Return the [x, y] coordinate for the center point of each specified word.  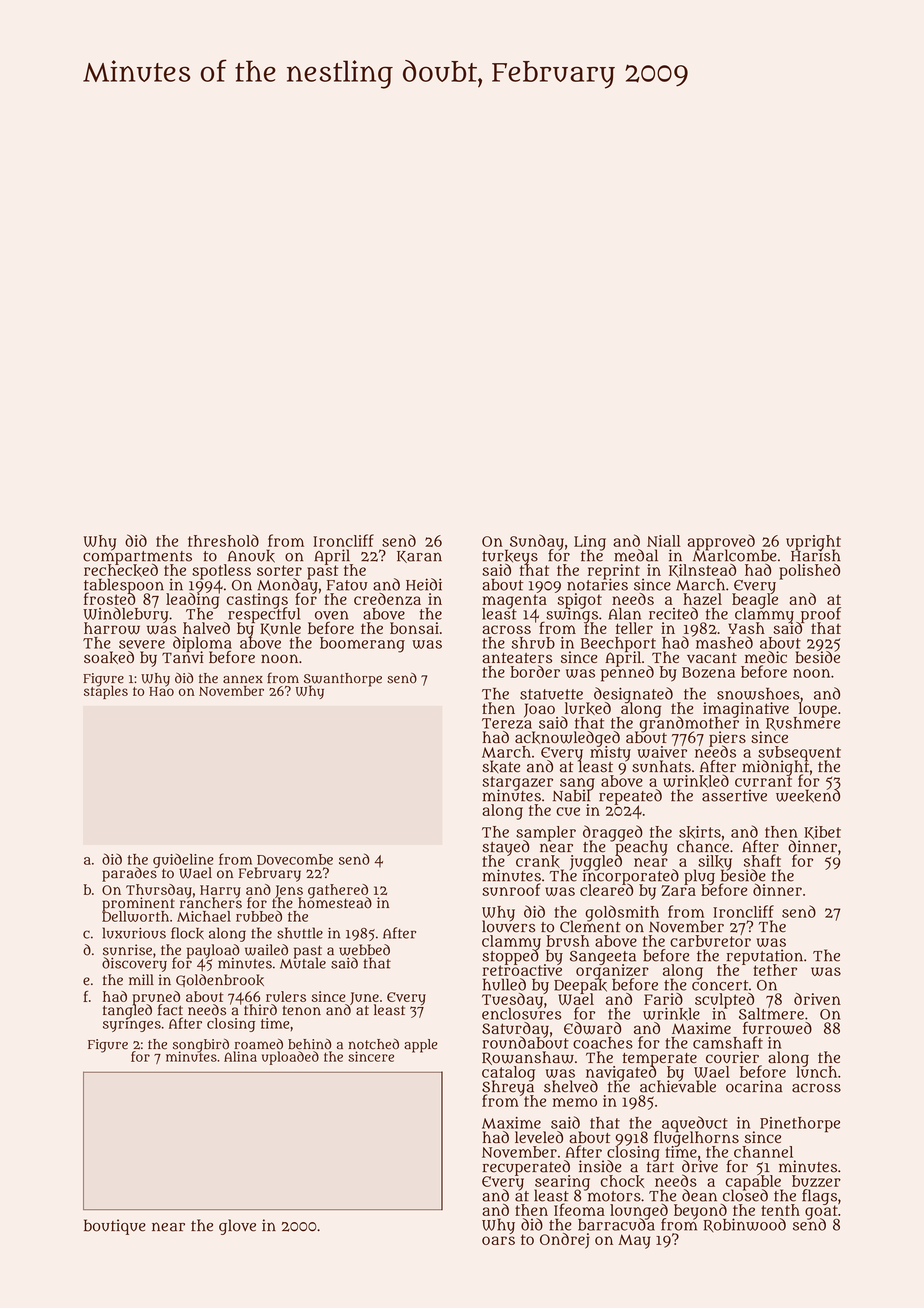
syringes [132, 1025]
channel [763, 1152]
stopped [510, 957]
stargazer [518, 783]
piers [727, 738]
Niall [664, 541]
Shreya [508, 1088]
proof [821, 614]
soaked [109, 657]
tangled [127, 1011]
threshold [223, 540]
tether [775, 970]
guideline [183, 860]
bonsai [414, 628]
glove [237, 1227]
